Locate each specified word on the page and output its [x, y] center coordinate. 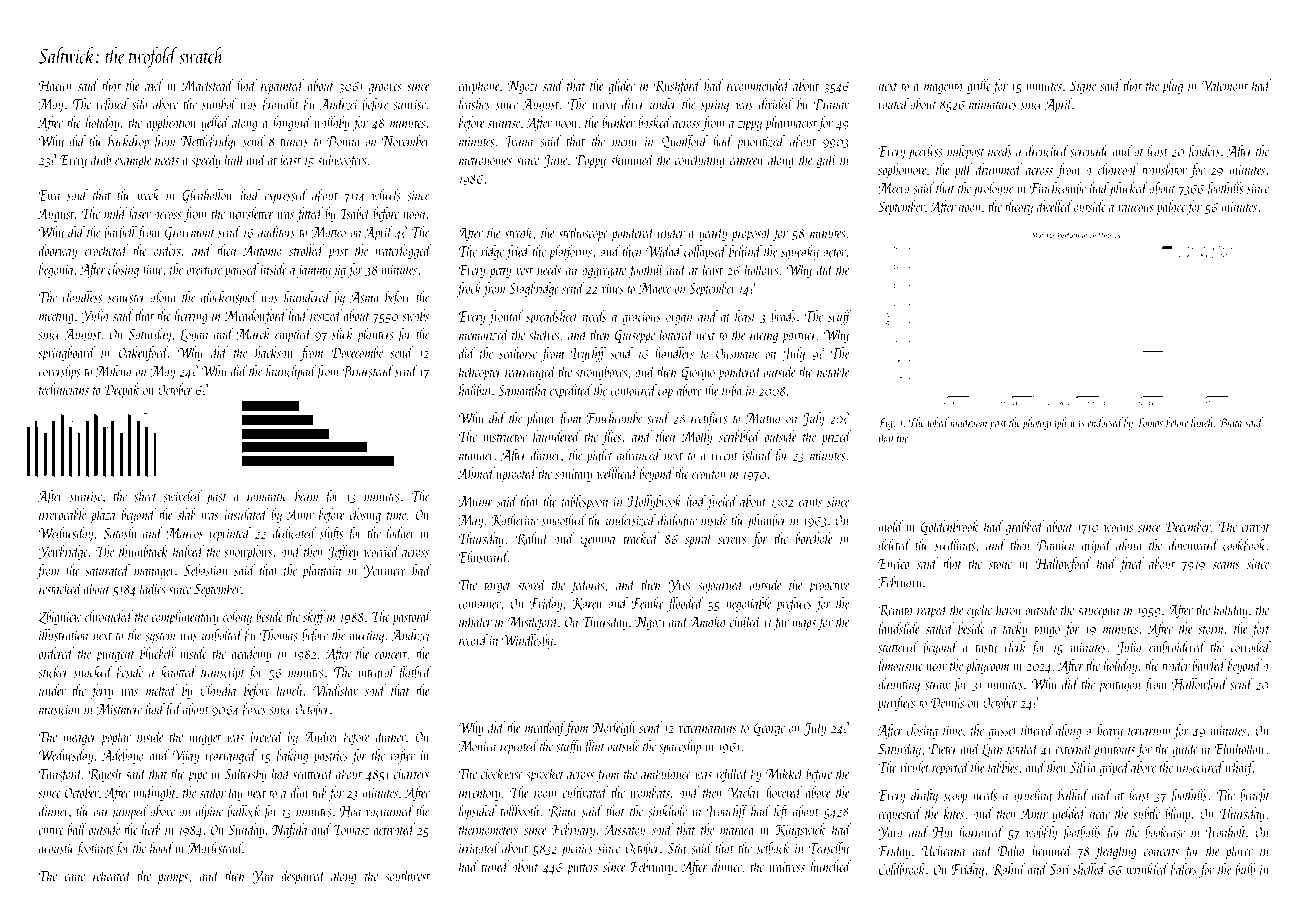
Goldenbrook [950, 527]
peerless [926, 152]
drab [101, 159]
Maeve [655, 288]
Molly [697, 437]
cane [75, 877]
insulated [246, 514]
